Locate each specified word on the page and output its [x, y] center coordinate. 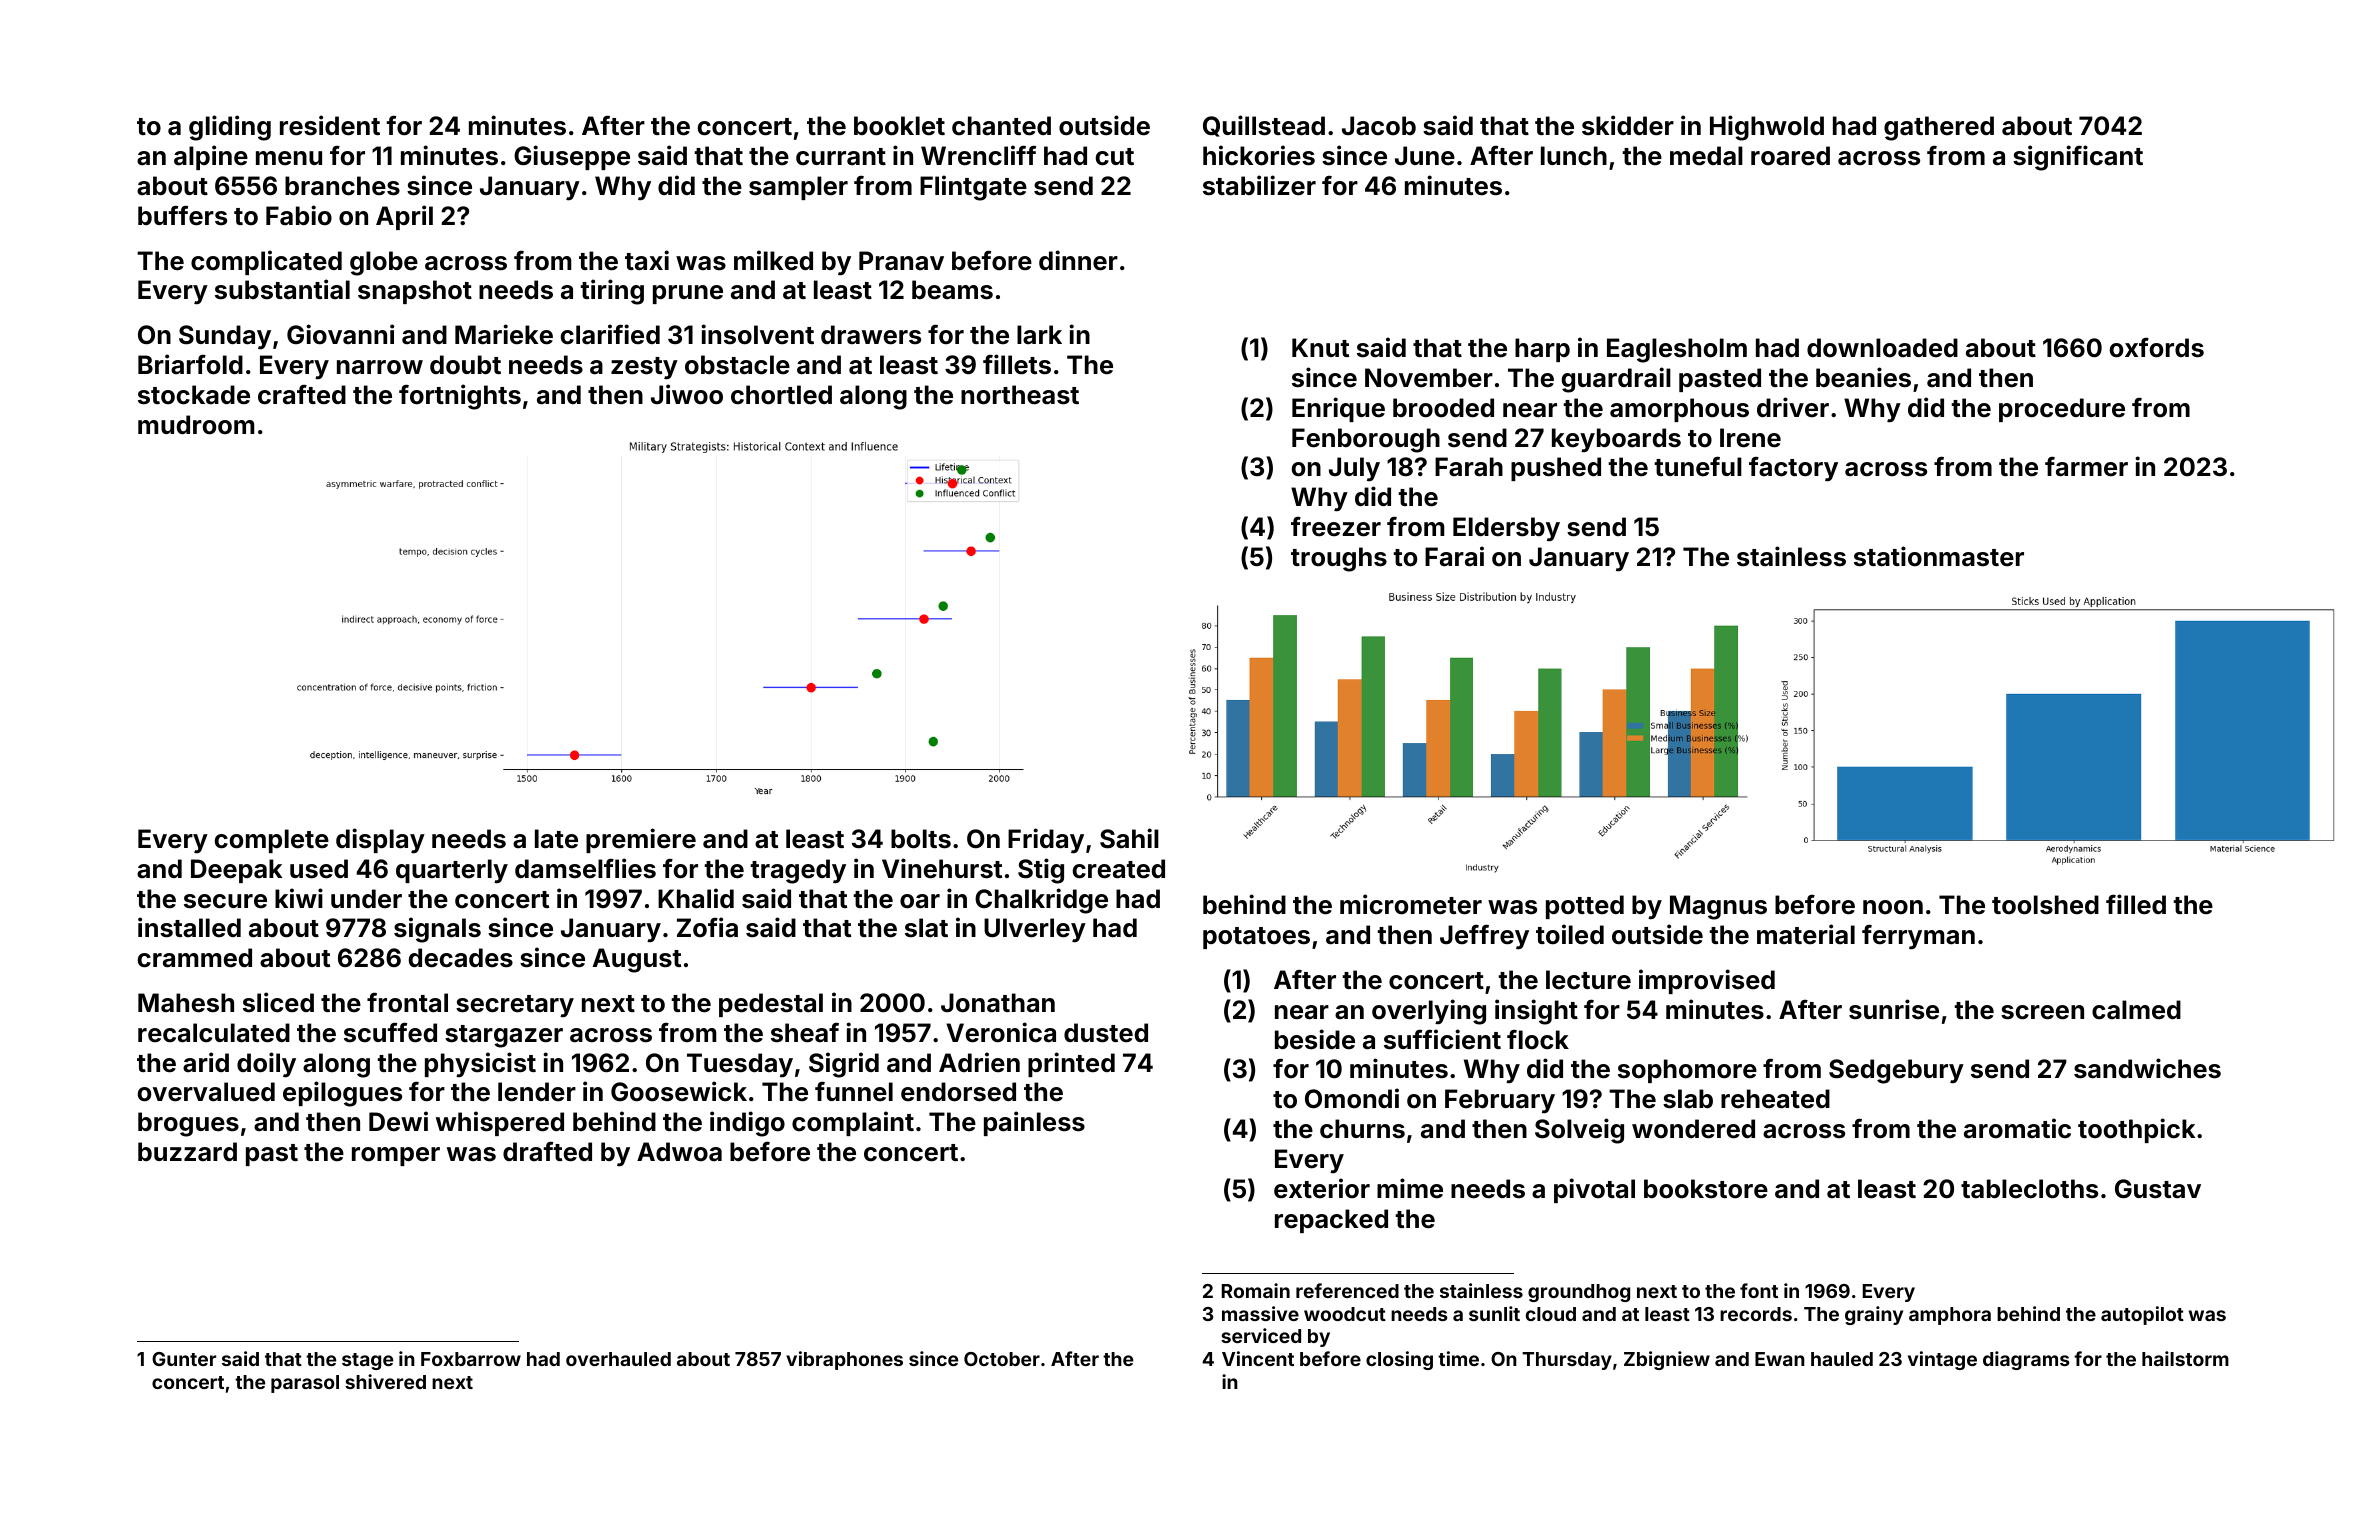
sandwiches [2147, 1068]
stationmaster [1939, 556]
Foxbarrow [471, 1359]
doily [266, 1065]
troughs [1339, 559]
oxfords [2157, 348]
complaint [853, 1123]
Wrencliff [978, 155]
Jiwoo [687, 394]
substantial [282, 289]
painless [1034, 1123]
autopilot [2142, 1315]
